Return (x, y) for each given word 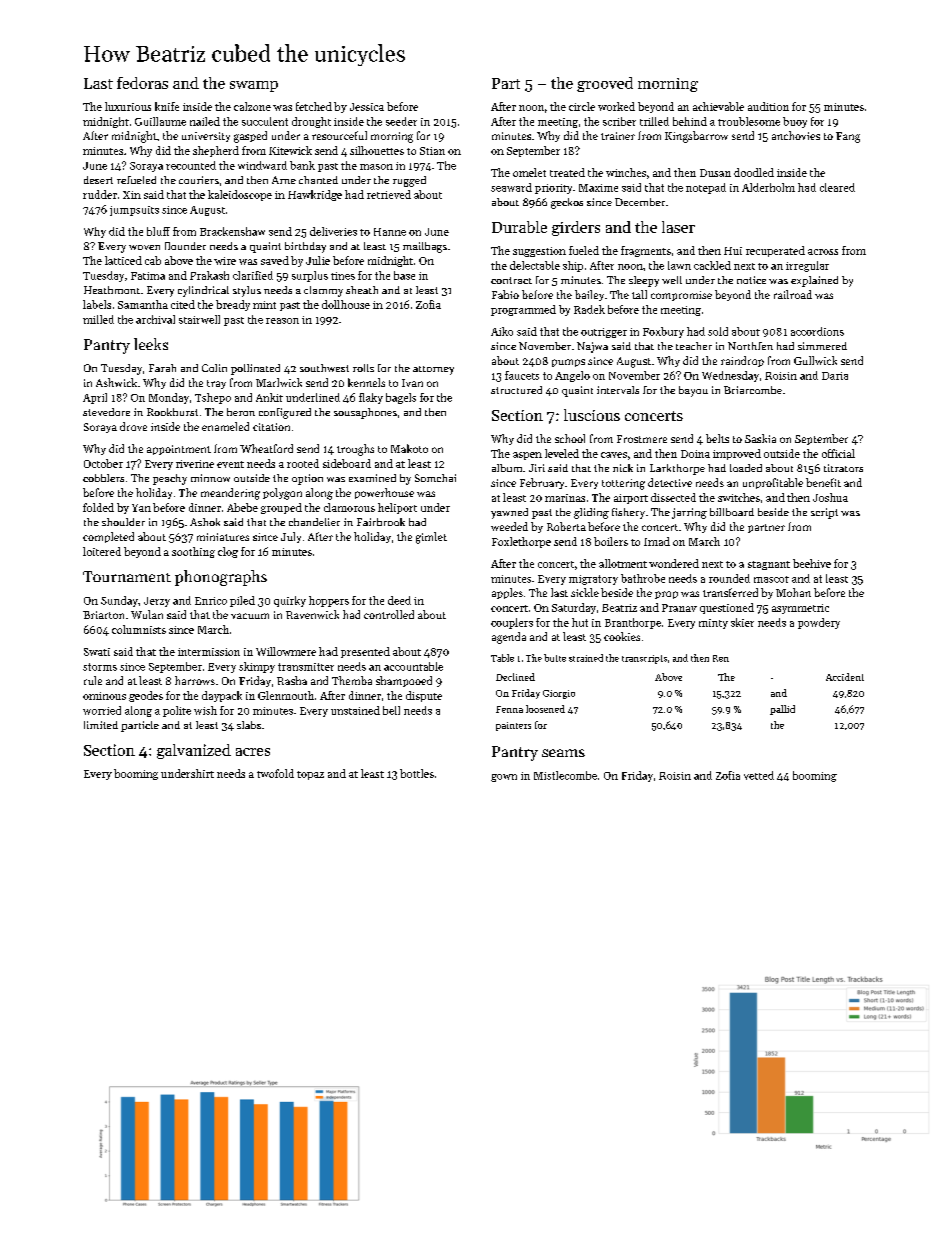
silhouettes (377, 150)
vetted (759, 775)
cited (183, 304)
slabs (249, 725)
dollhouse (346, 304)
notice (751, 280)
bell (391, 710)
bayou (693, 391)
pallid (782, 710)
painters (513, 726)
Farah (162, 368)
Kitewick (290, 150)
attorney (433, 370)
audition (768, 106)
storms (100, 667)
